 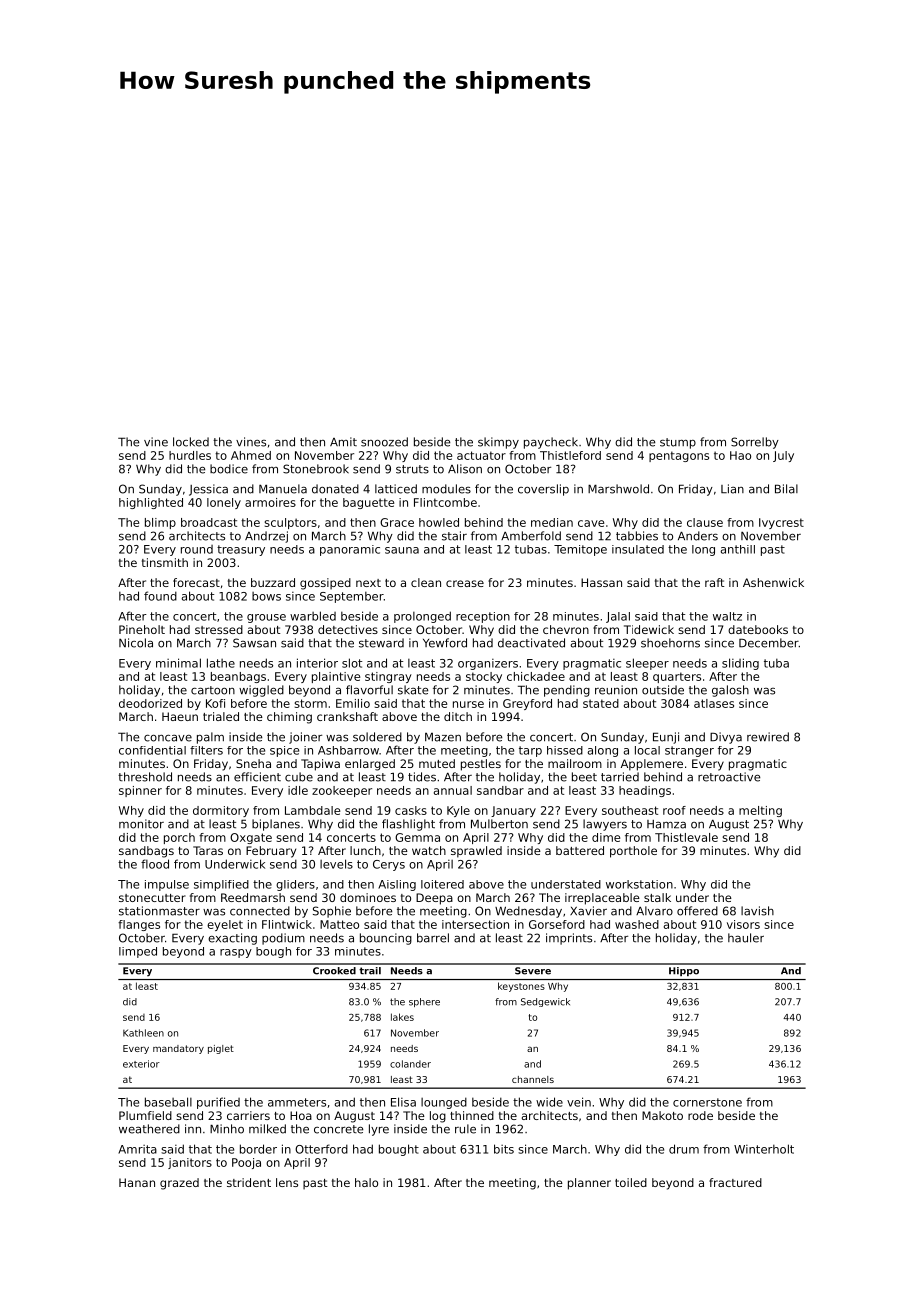 I want to click on July, so click(x=783, y=456).
